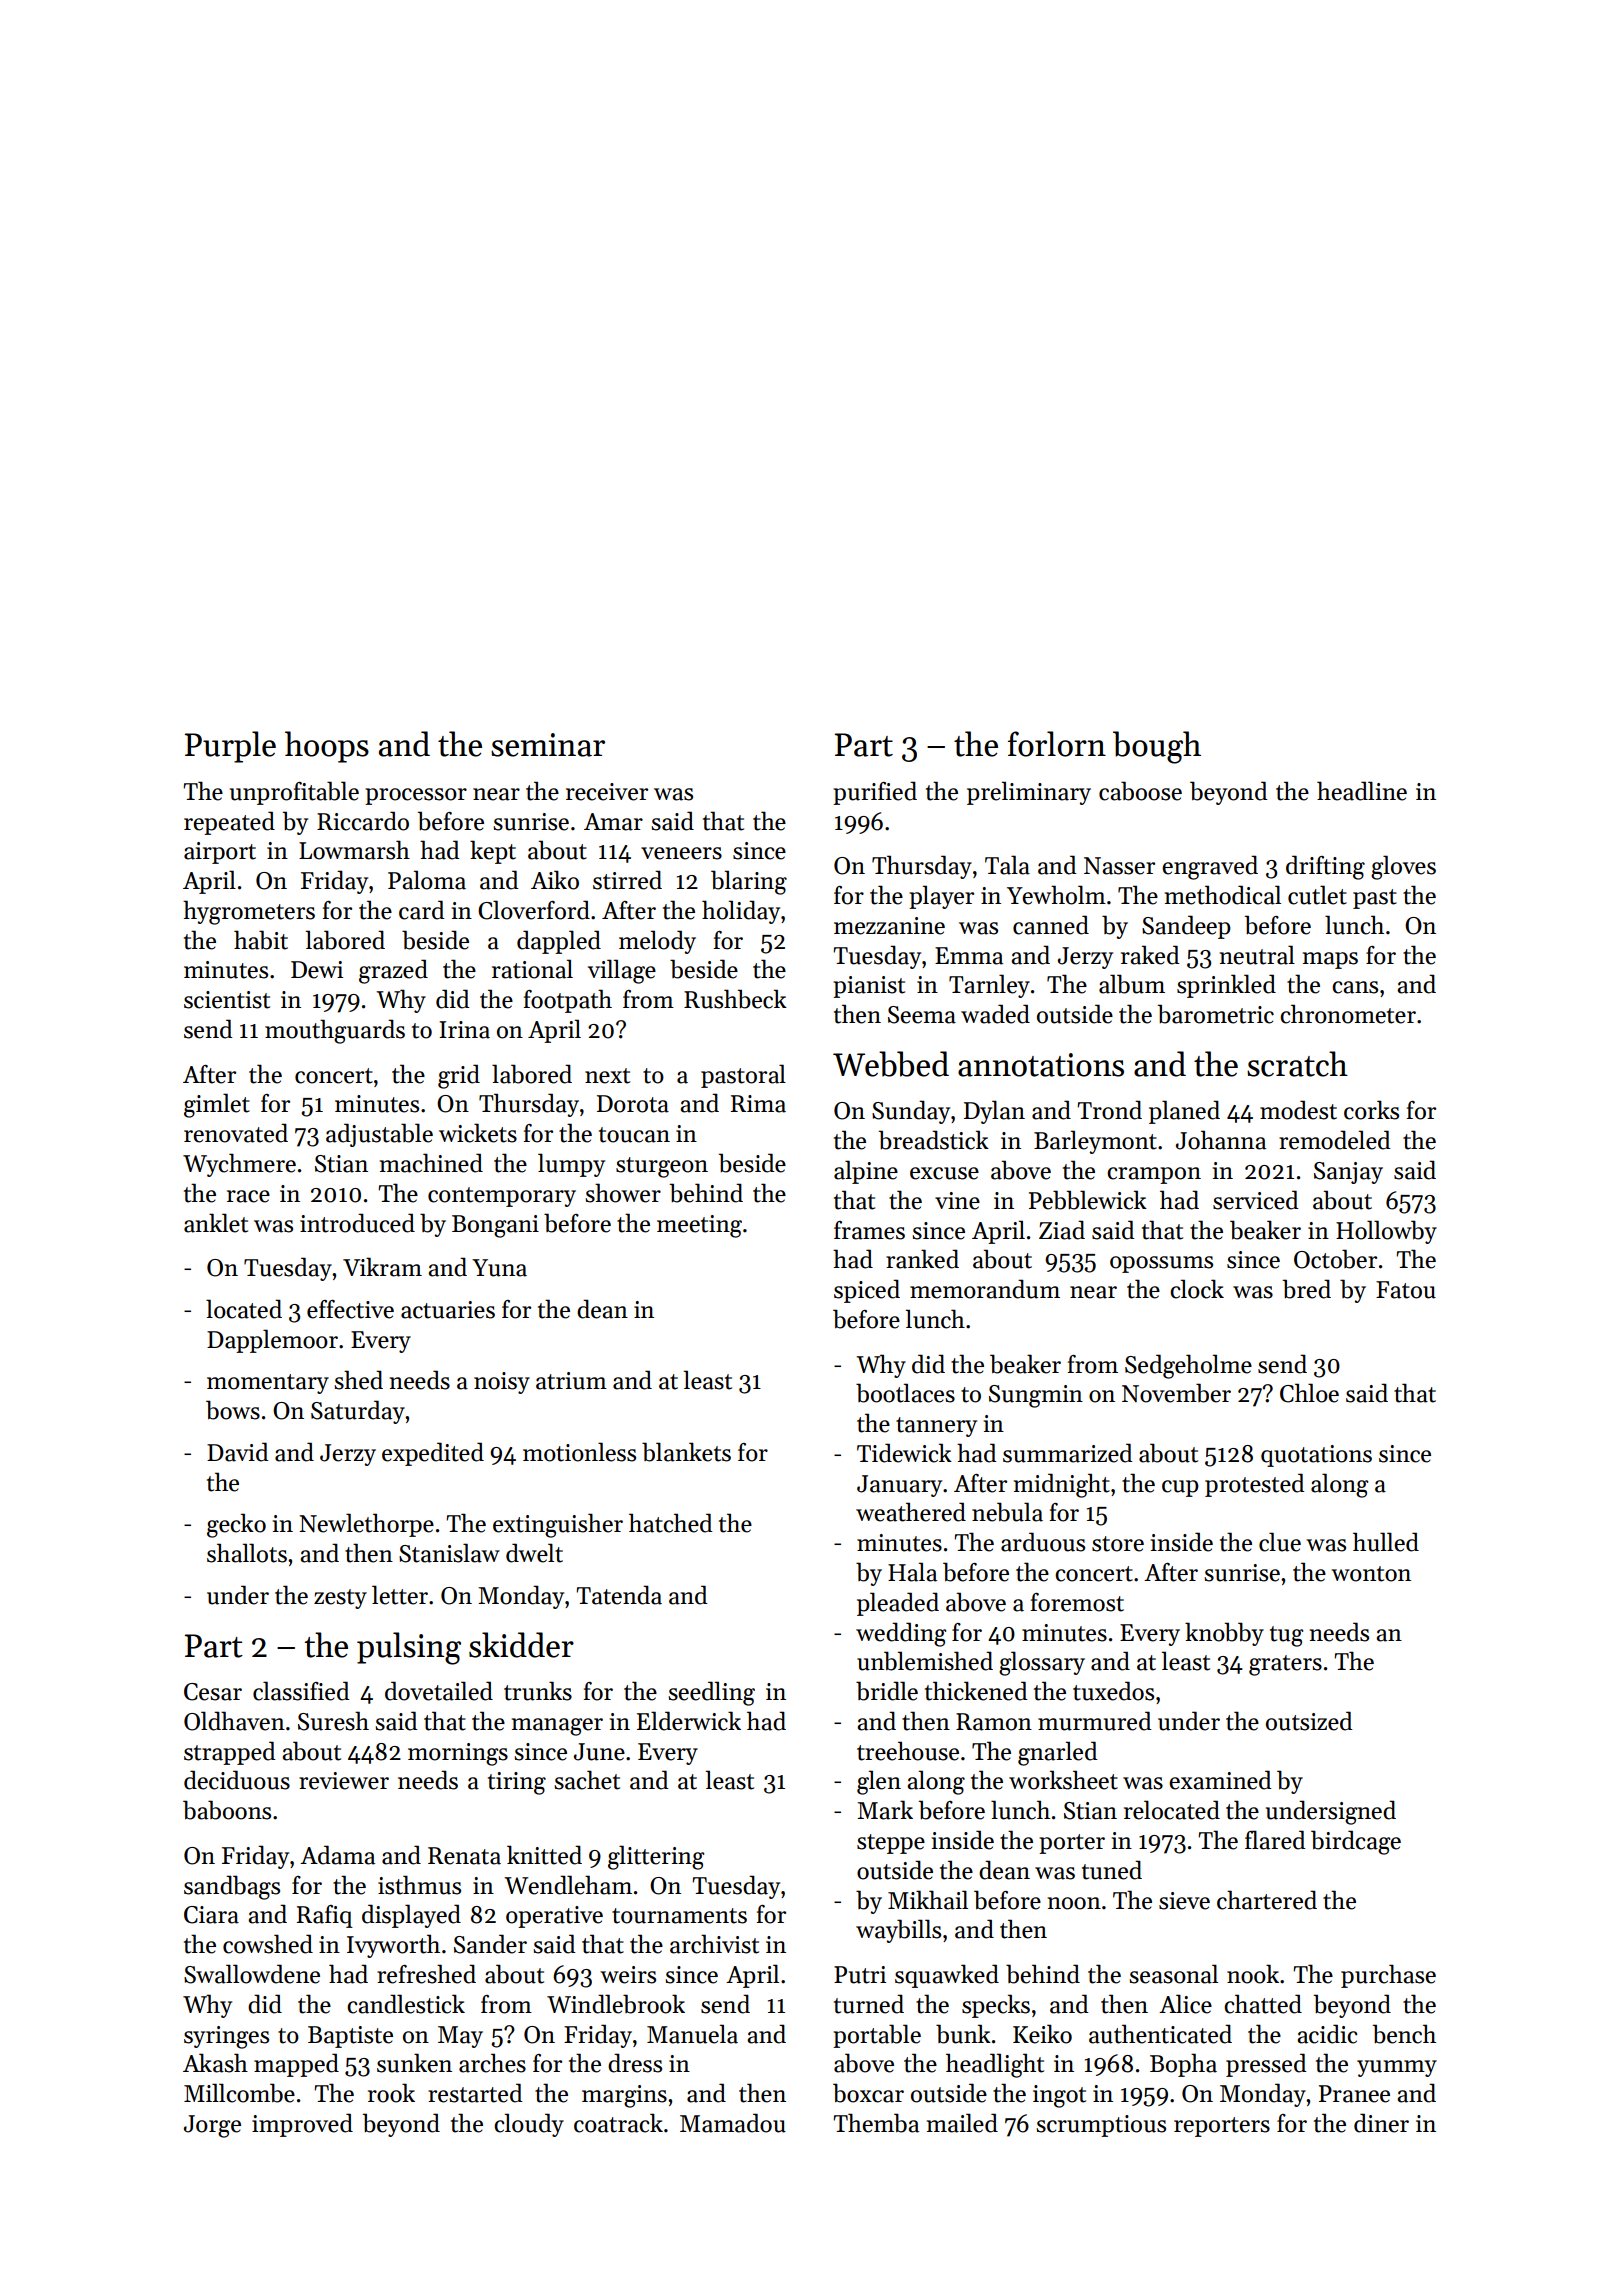 The width and height of the document is (1620, 2292). Describe the element at coordinates (899, 1486) in the document. I see `January` at that location.
